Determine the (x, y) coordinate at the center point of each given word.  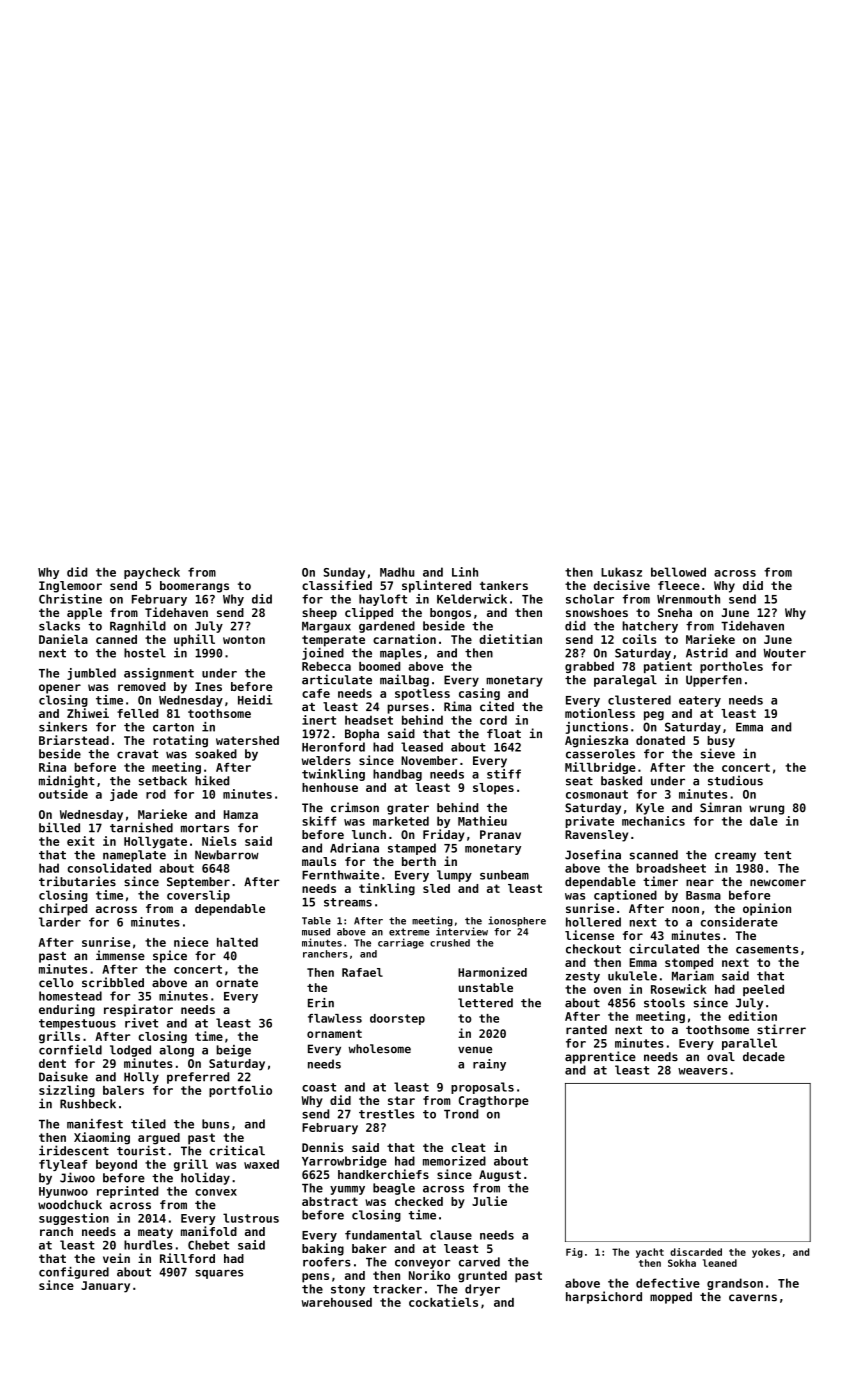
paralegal (625, 681)
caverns (753, 1298)
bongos (450, 614)
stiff (504, 774)
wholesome (380, 1049)
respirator (138, 1010)
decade (764, 1057)
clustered (639, 700)
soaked (216, 754)
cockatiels (443, 1302)
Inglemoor (70, 587)
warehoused (337, 1302)
